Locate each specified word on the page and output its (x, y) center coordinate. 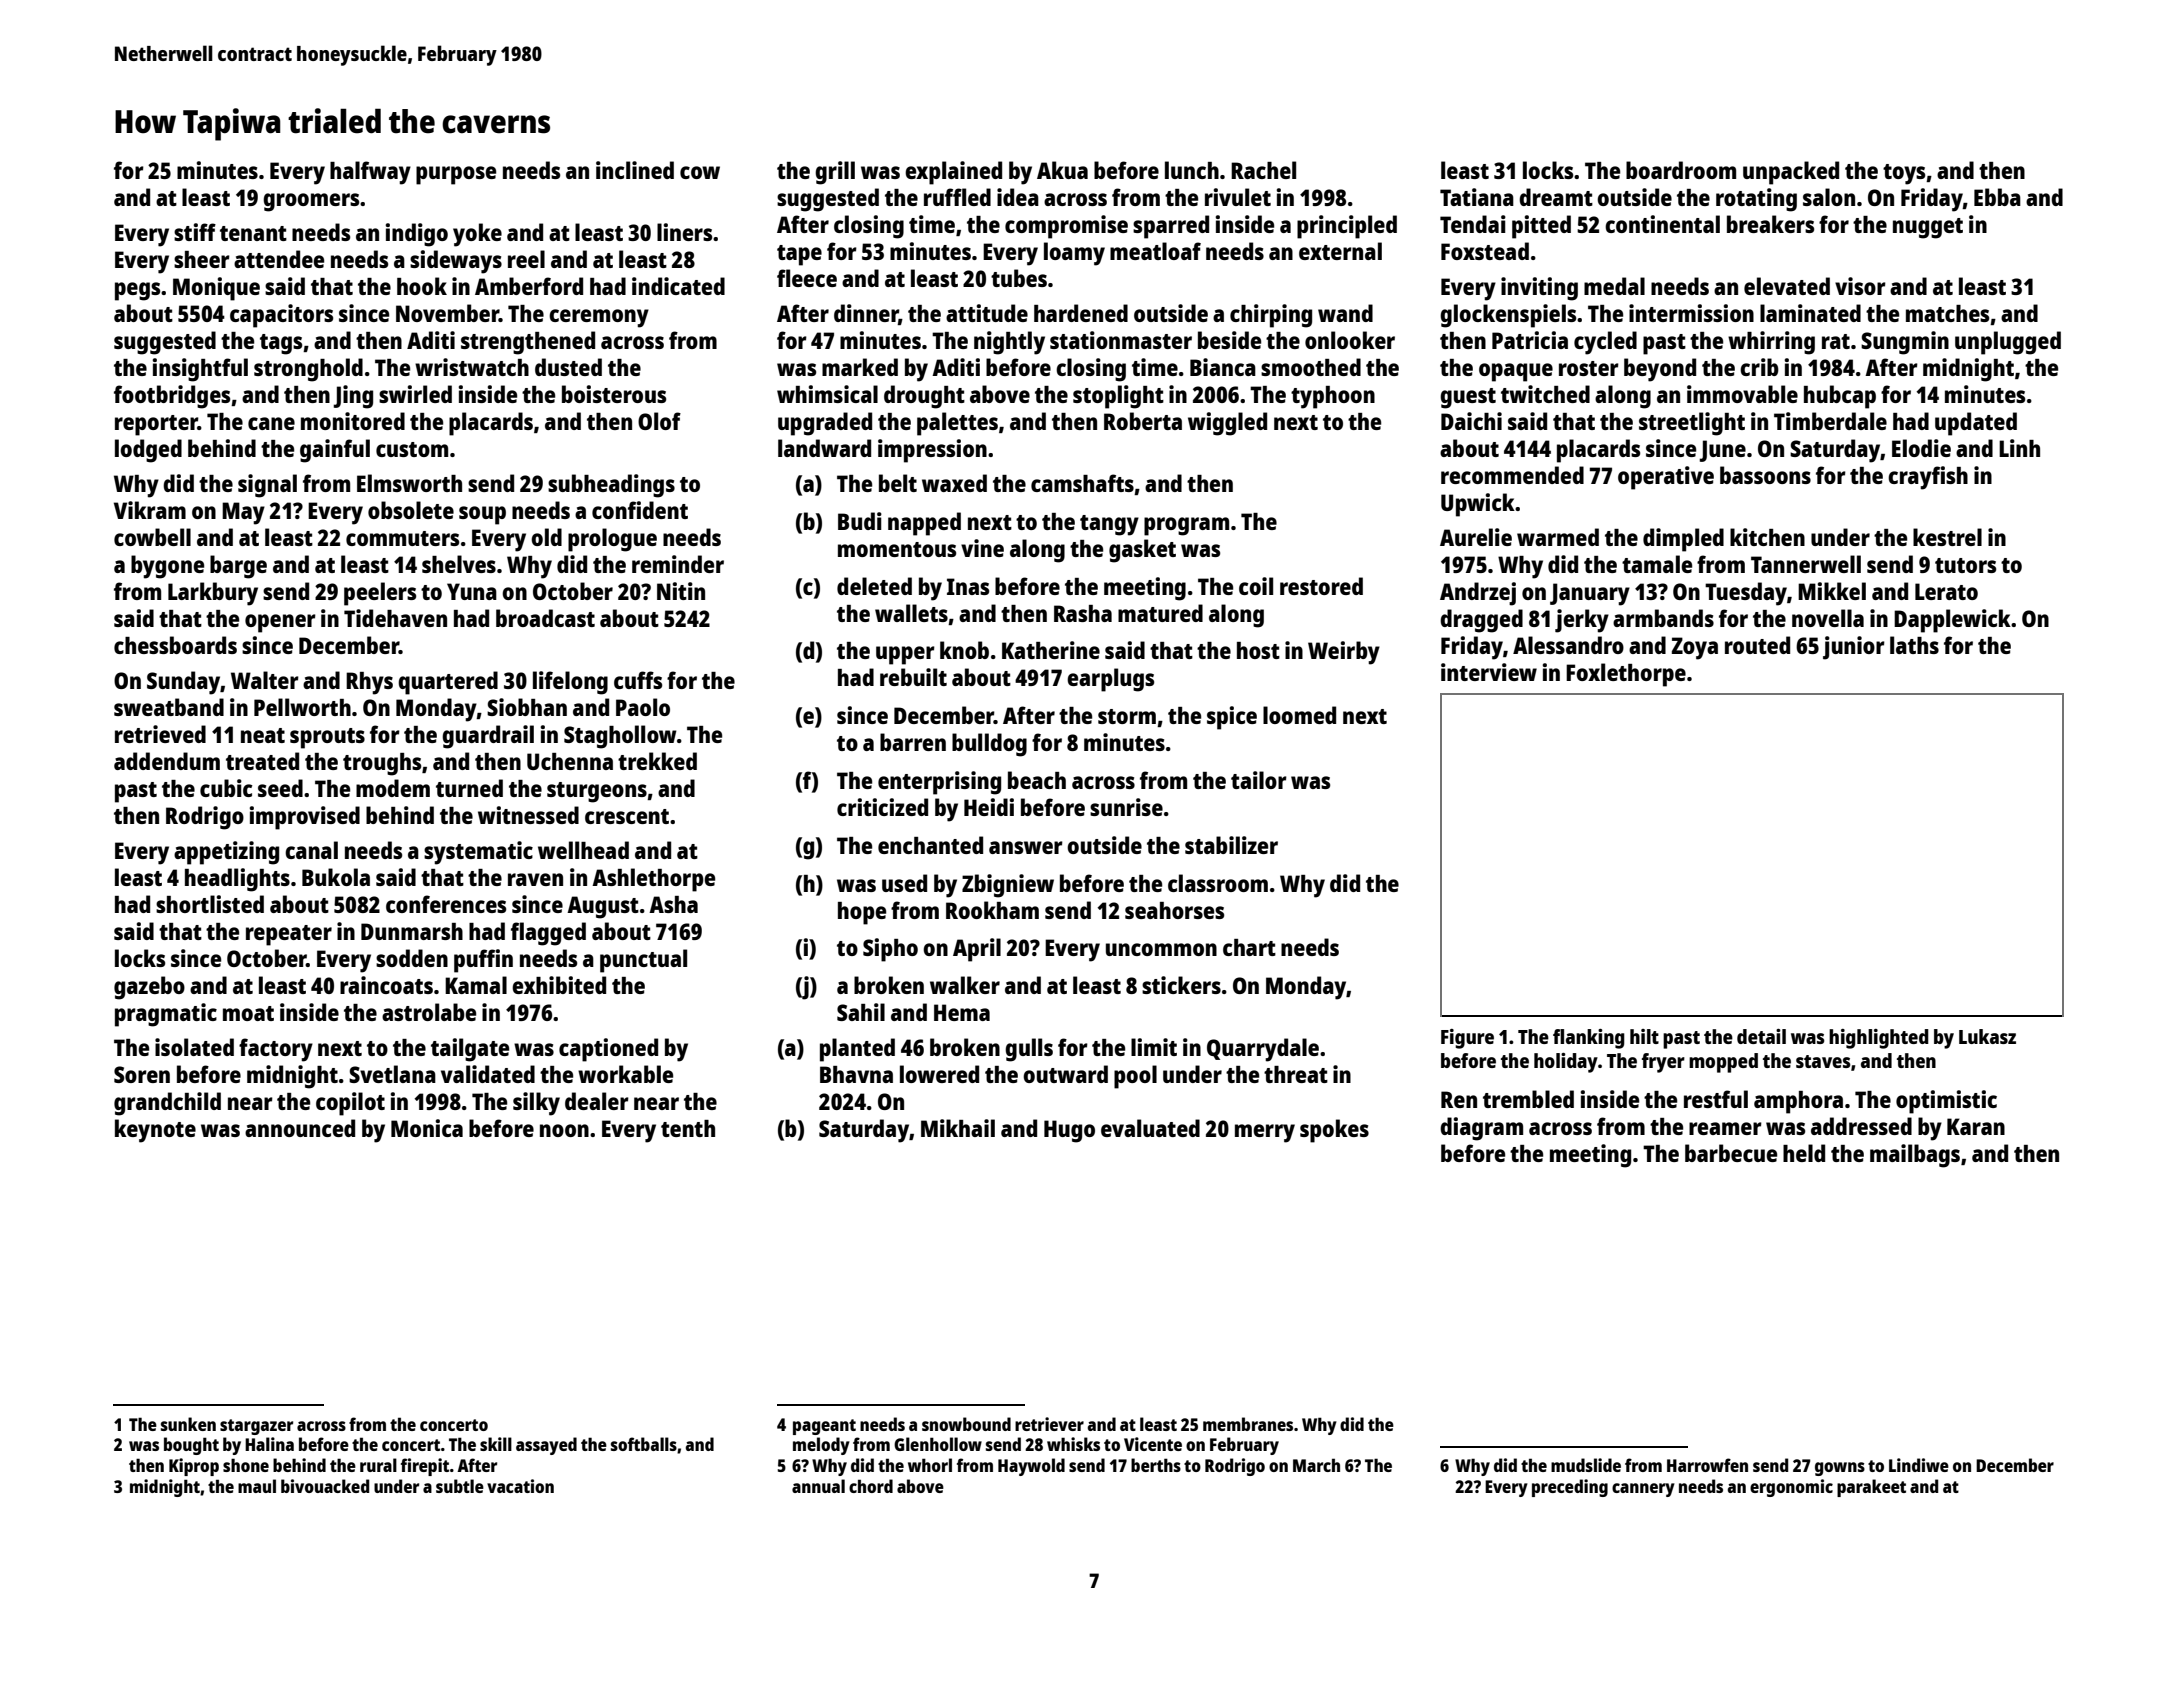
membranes (1248, 1424)
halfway (370, 173)
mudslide (1586, 1465)
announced (300, 1128)
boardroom (1681, 170)
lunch (1192, 170)
